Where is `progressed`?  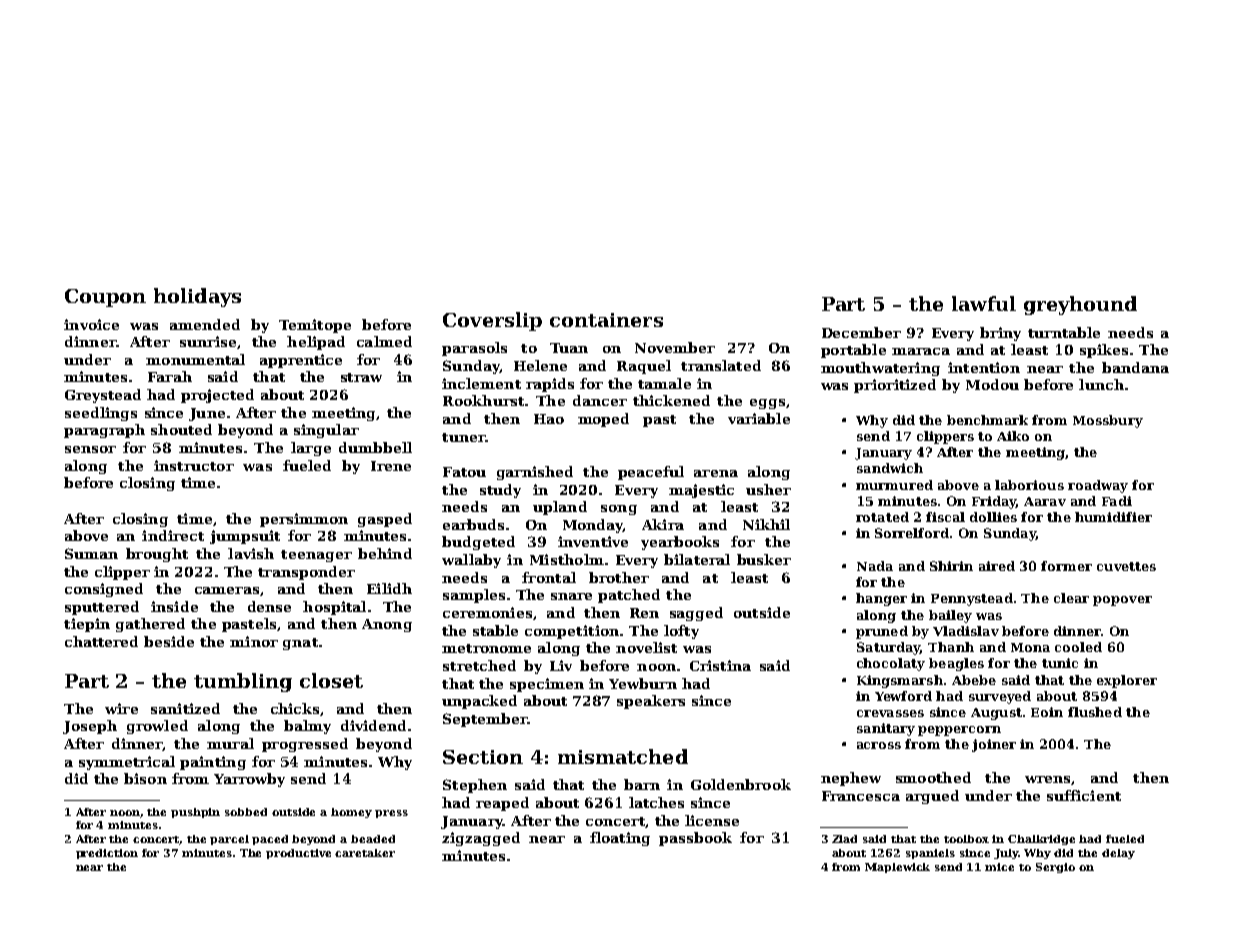
progressed is located at coordinates (305, 745).
